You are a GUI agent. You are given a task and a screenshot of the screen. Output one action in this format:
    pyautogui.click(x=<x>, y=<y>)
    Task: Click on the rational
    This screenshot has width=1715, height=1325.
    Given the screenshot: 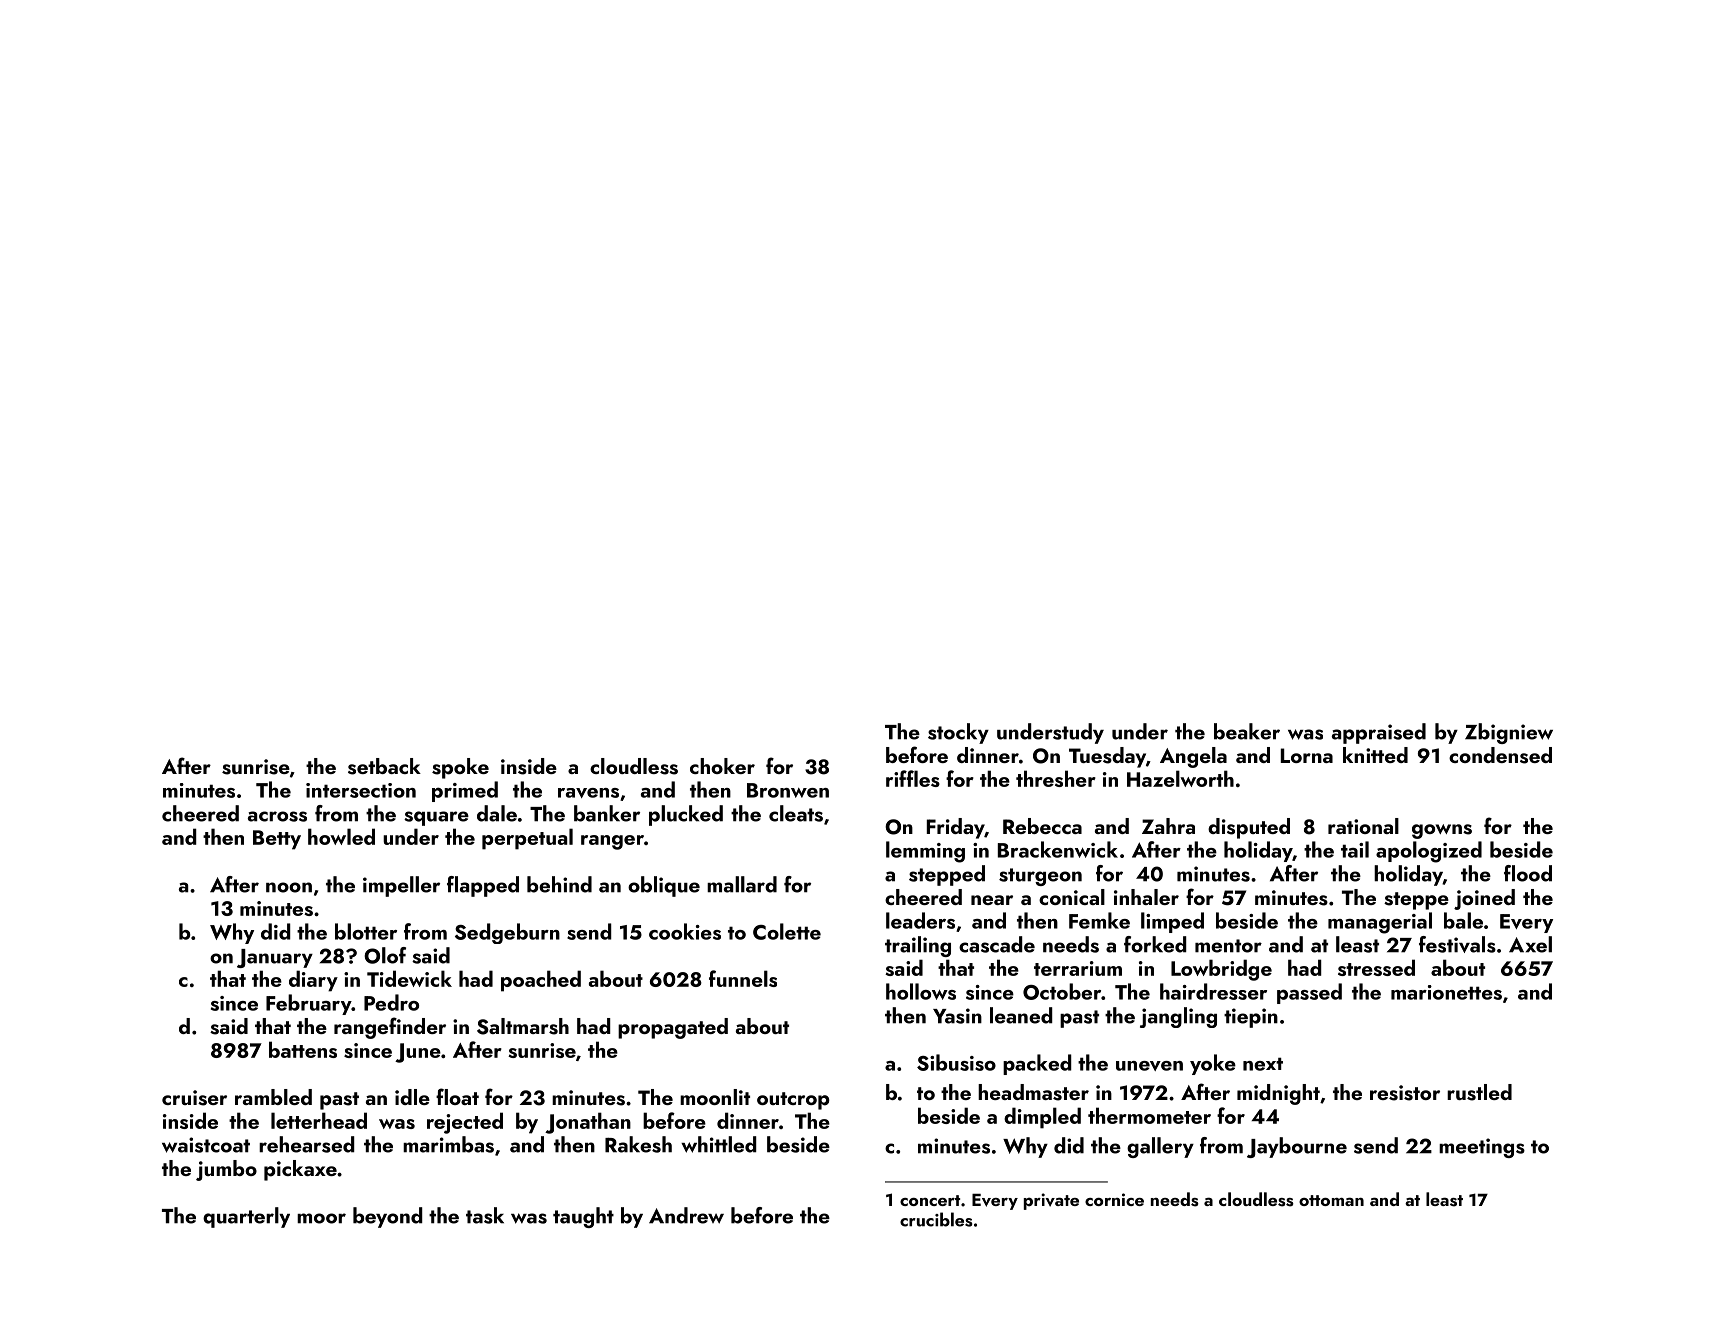 What is the action you would take?
    pyautogui.click(x=1363, y=826)
